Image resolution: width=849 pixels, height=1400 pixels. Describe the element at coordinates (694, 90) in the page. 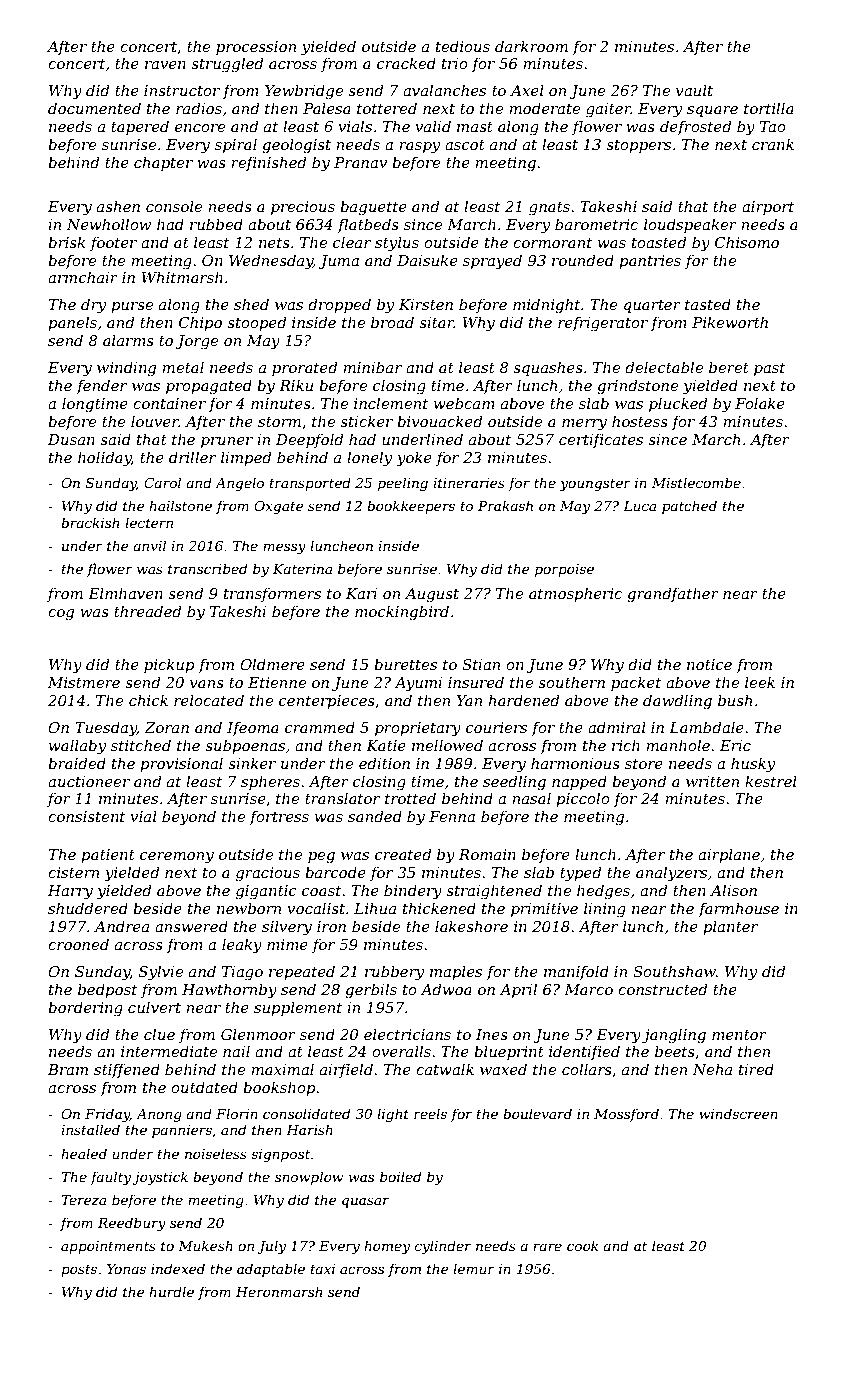

I see `vault` at that location.
